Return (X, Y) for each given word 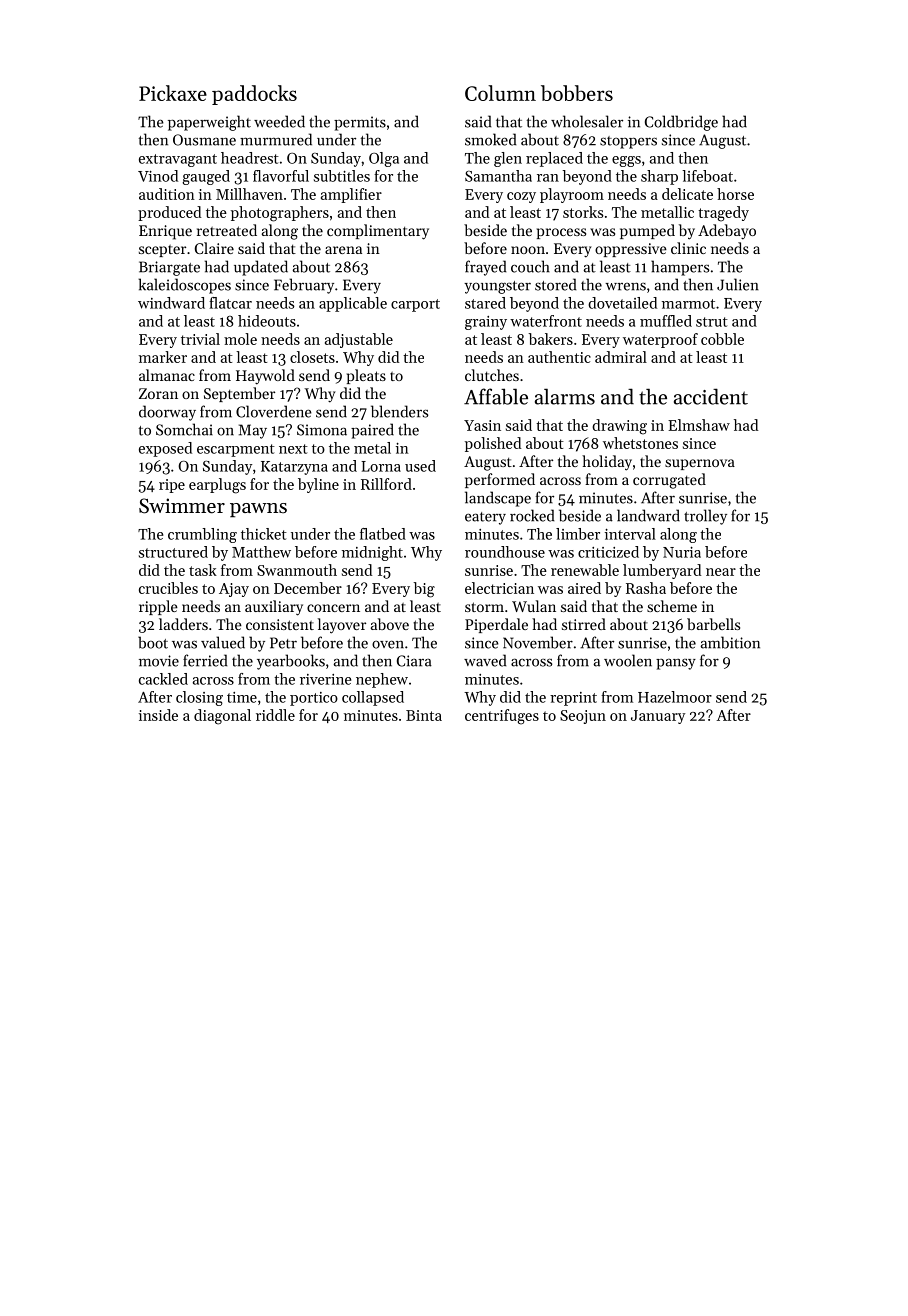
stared (485, 303)
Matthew (261, 552)
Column (500, 93)
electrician (499, 588)
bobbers (577, 93)
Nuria (682, 552)
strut (712, 322)
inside (158, 715)
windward (171, 303)
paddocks (254, 95)
